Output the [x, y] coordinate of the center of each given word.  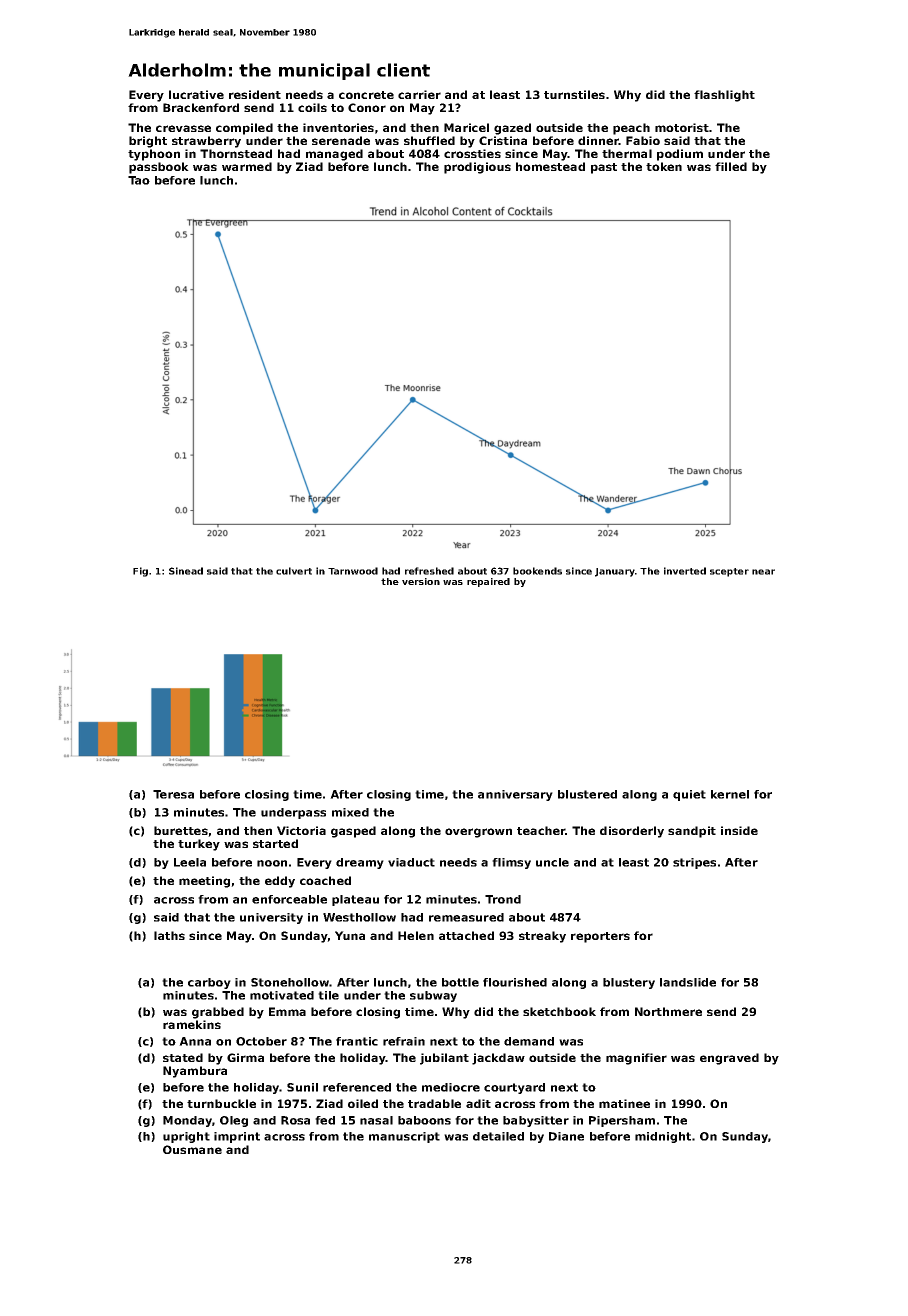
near [763, 572]
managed [334, 155]
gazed [512, 129]
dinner [598, 140]
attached [466, 935]
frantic [357, 1041]
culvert [294, 571]
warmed [247, 166]
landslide [688, 982]
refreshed [429, 571]
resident [255, 94]
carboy [209, 983]
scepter [729, 572]
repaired [488, 582]
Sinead [186, 571]
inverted [685, 571]
